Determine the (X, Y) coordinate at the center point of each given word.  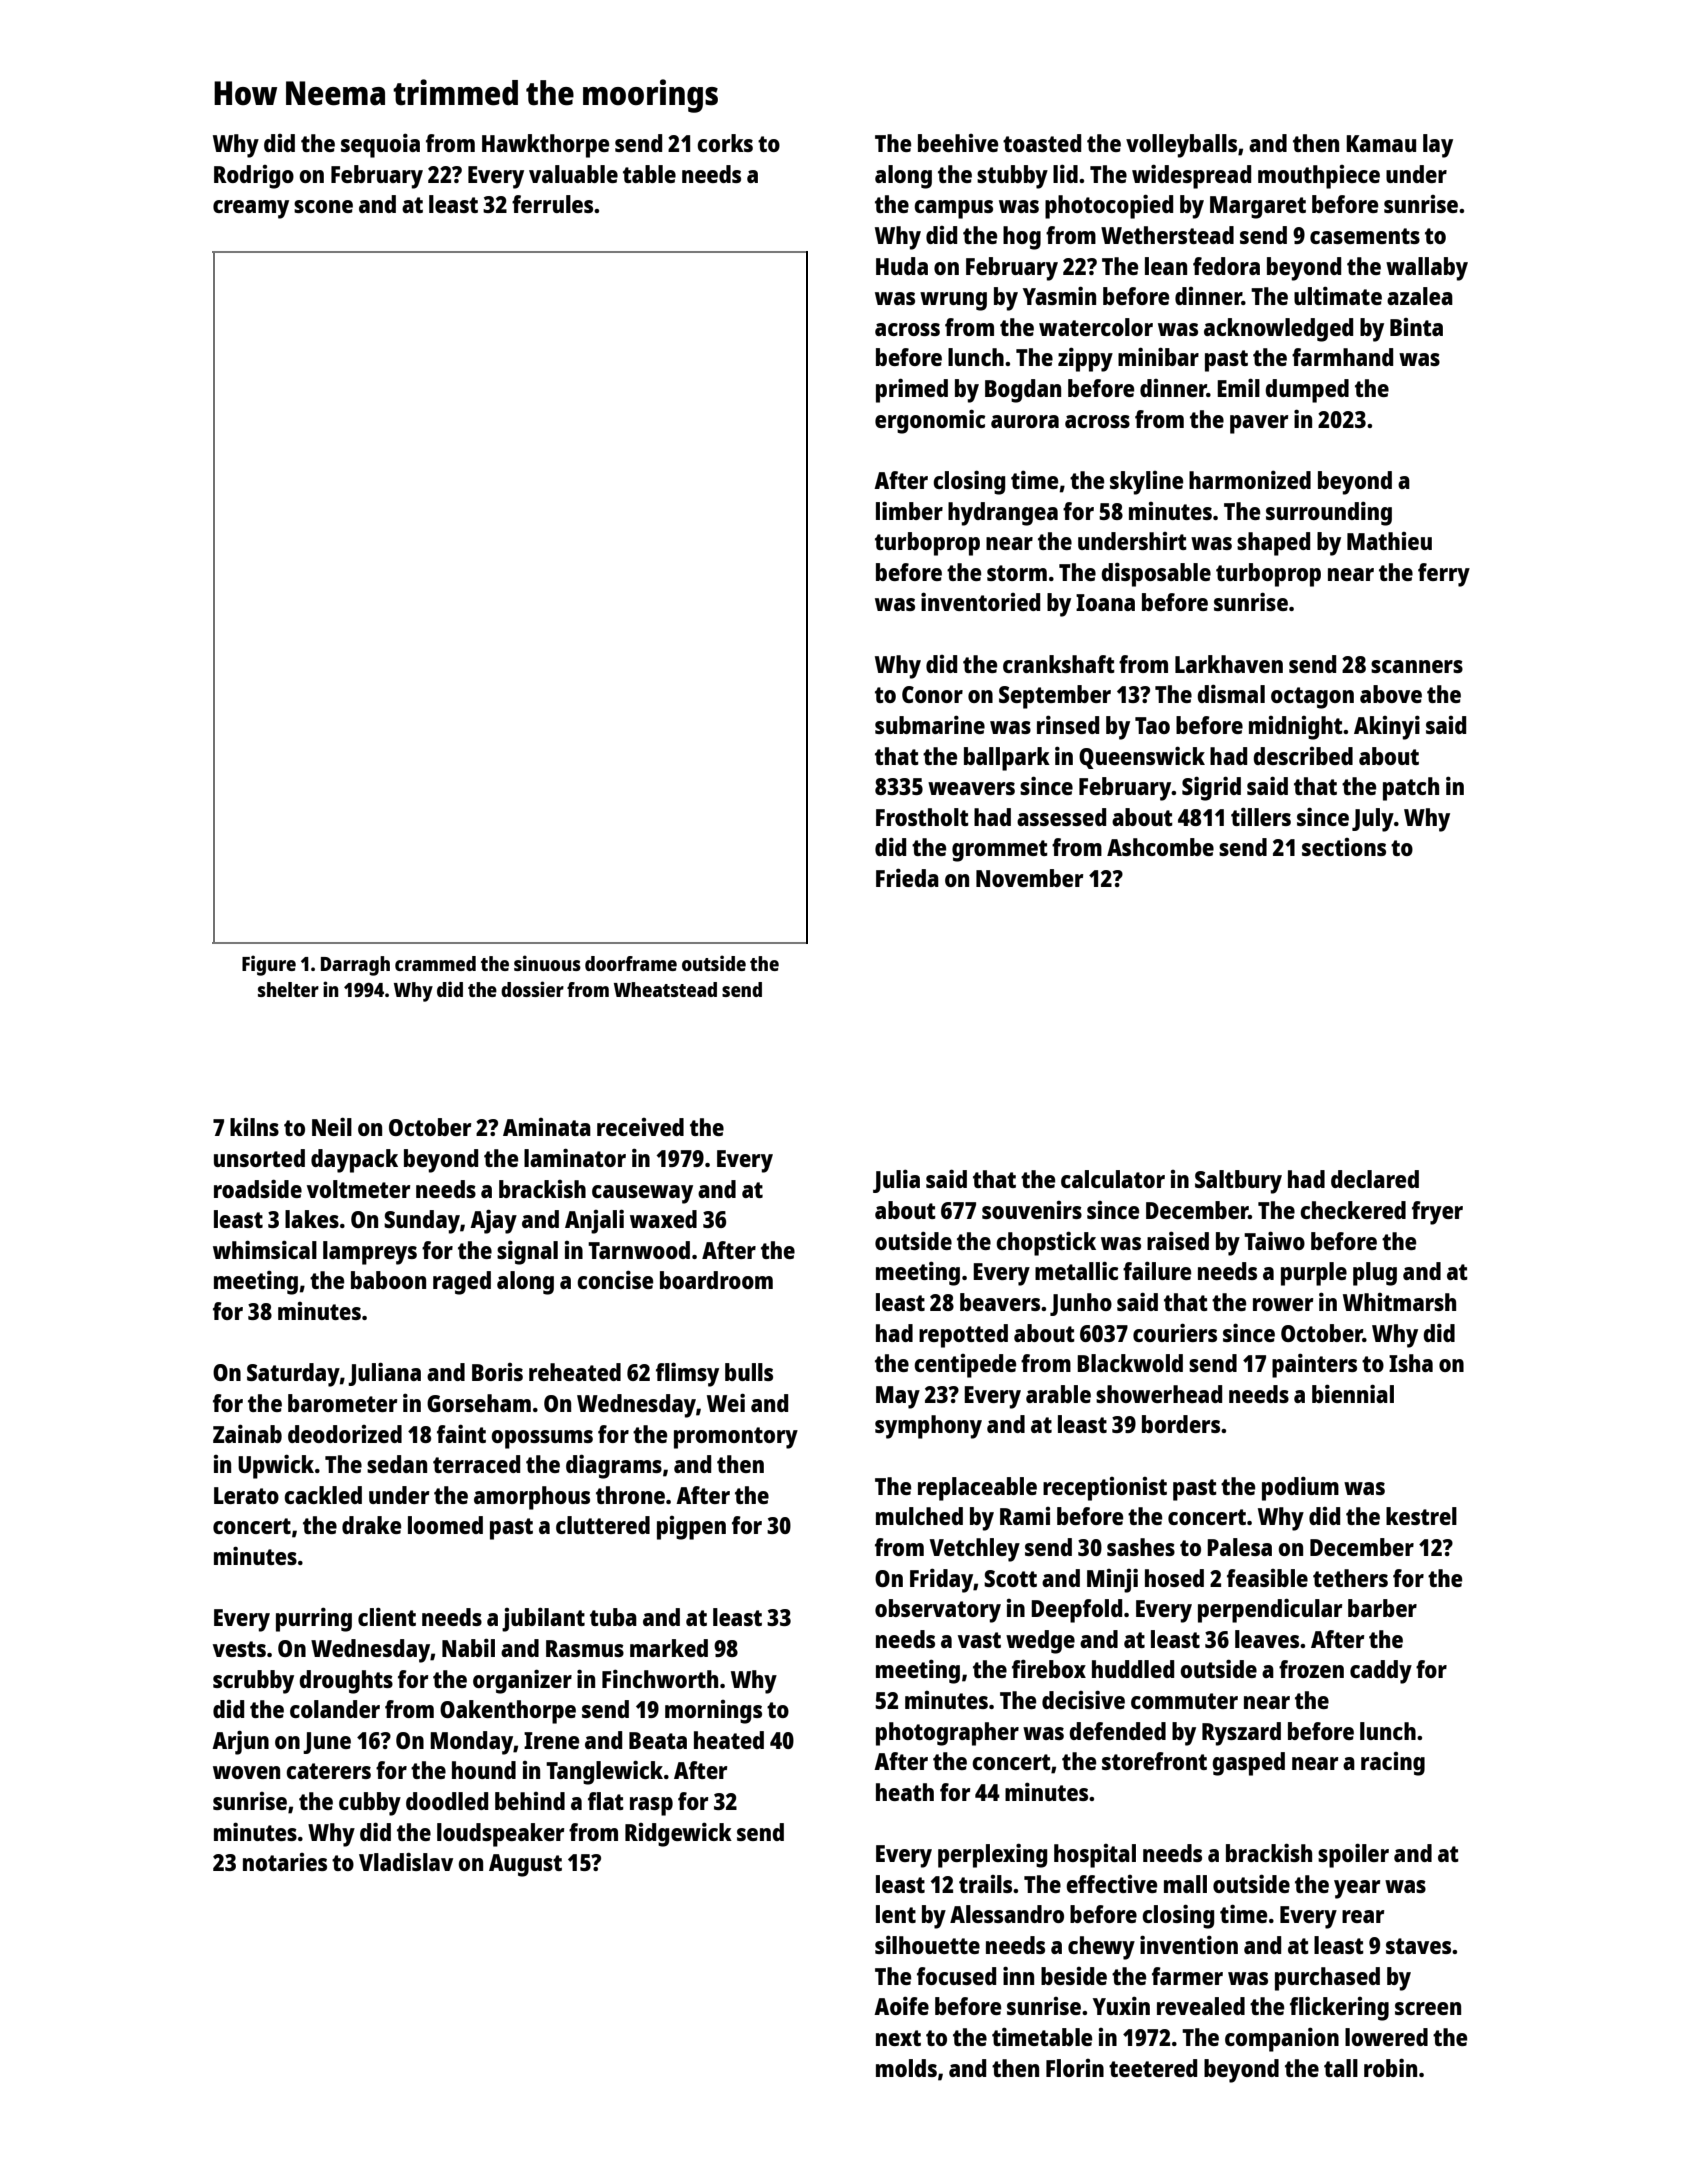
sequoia (380, 145)
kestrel (1421, 1516)
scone (323, 206)
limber (909, 510)
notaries (285, 1862)
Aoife (901, 2005)
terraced (476, 1464)
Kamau (1381, 143)
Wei (726, 1402)
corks (725, 143)
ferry (1444, 575)
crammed (435, 963)
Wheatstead (665, 989)
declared (1375, 1179)
